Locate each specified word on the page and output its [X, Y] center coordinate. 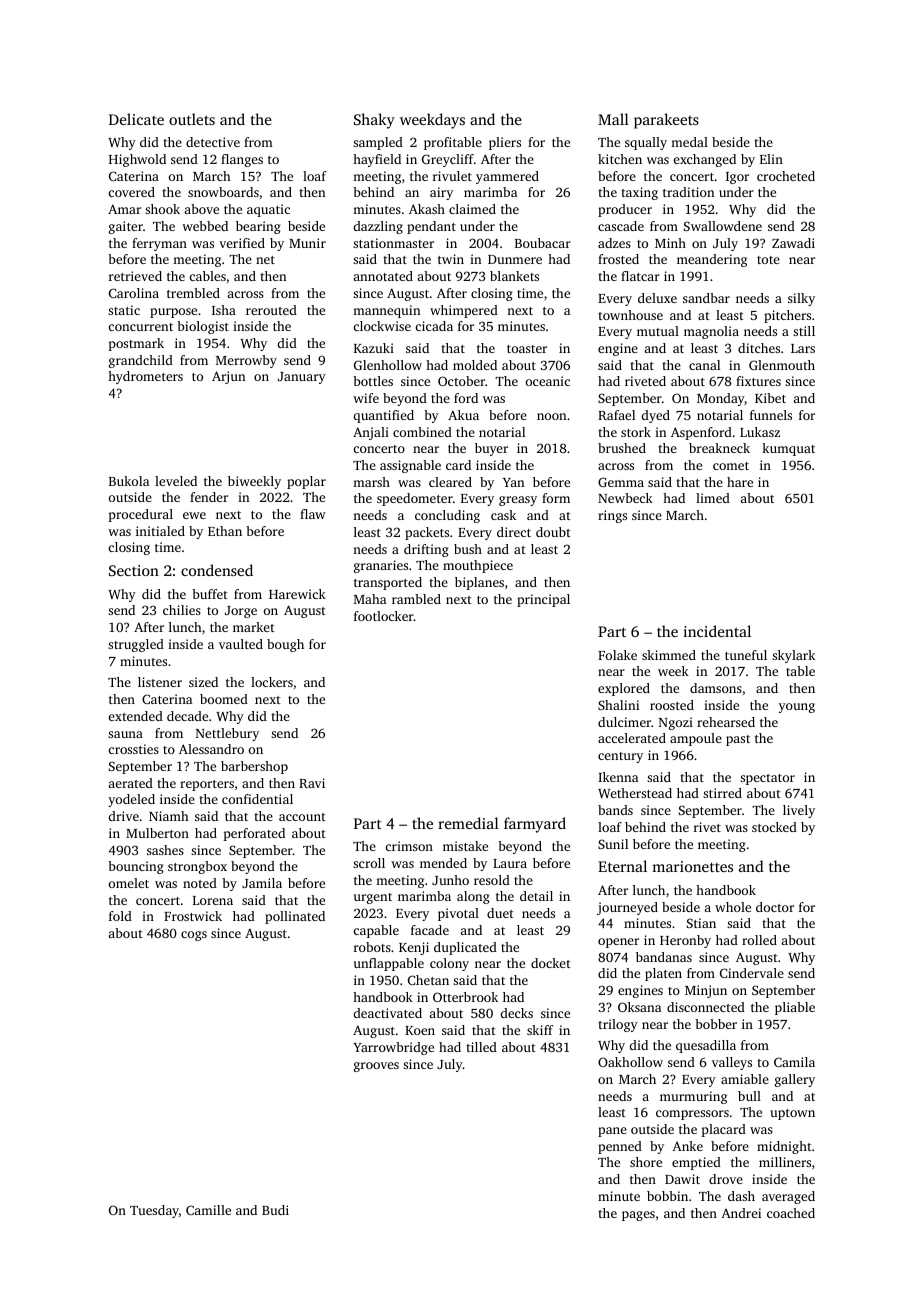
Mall [613, 119]
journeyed [627, 908]
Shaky [374, 121]
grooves [376, 1067]
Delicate [136, 119]
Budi [275, 1210]
